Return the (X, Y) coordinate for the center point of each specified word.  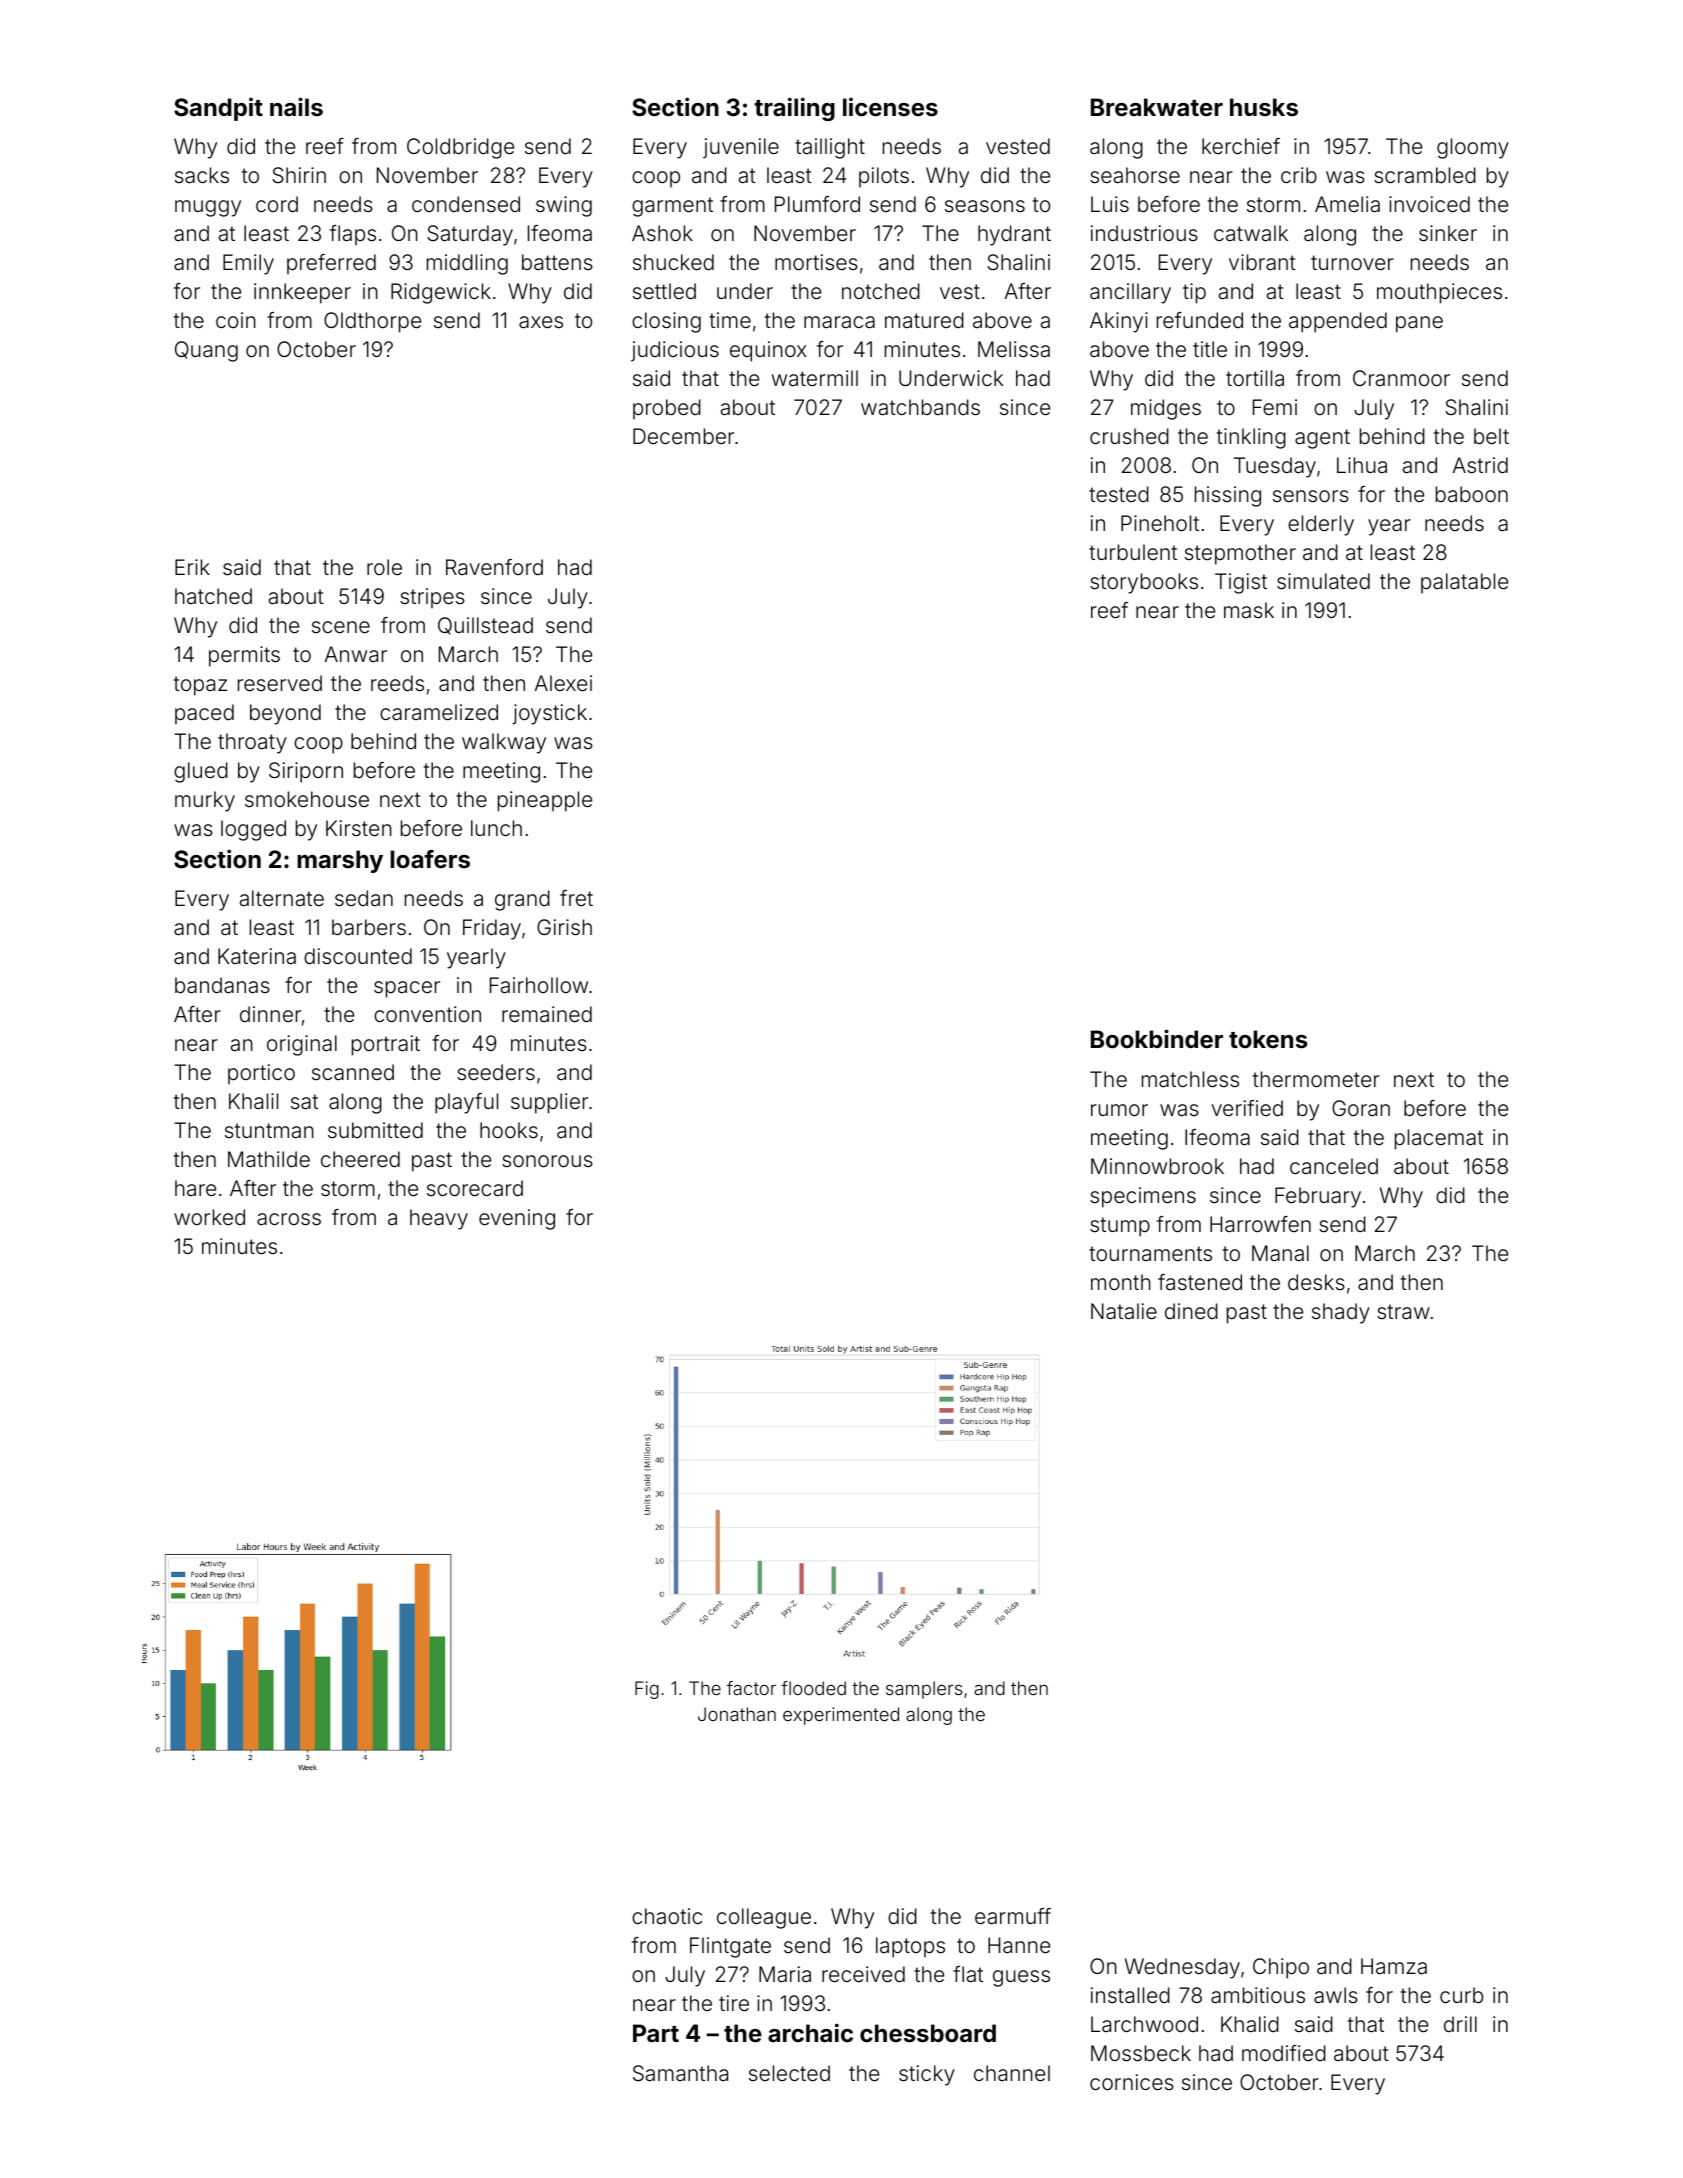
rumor (1119, 1110)
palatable (1464, 583)
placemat (1439, 1139)
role (384, 567)
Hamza (1394, 1966)
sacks (202, 175)
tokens (1268, 1039)
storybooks (1144, 583)
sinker (1448, 233)
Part (656, 2033)
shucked (673, 262)
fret (576, 898)
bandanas (222, 985)
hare (195, 1188)
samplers (924, 1690)
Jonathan (737, 1714)
